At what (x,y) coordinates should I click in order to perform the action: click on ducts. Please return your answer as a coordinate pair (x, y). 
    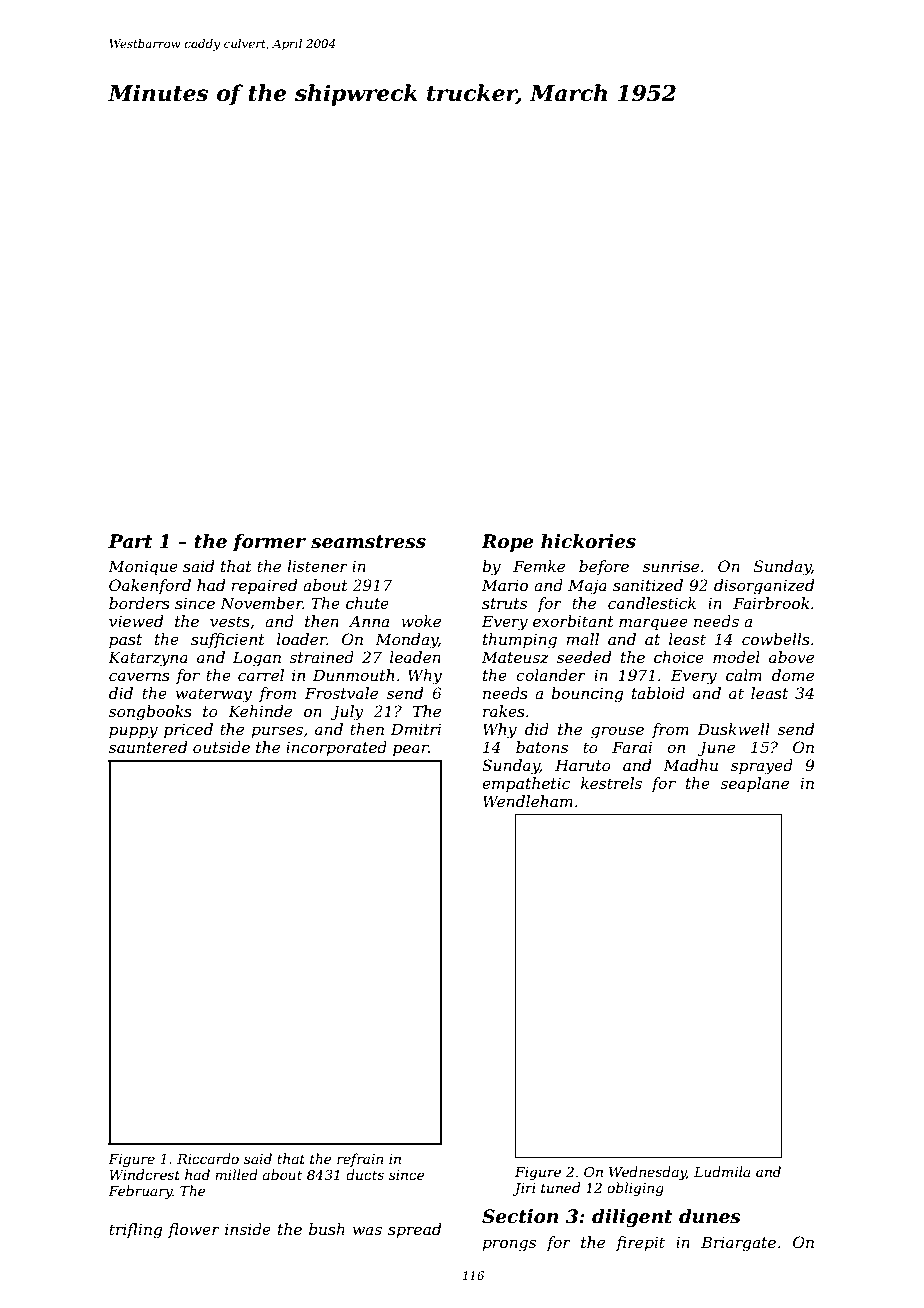
    Looking at the image, I should click on (365, 1174).
